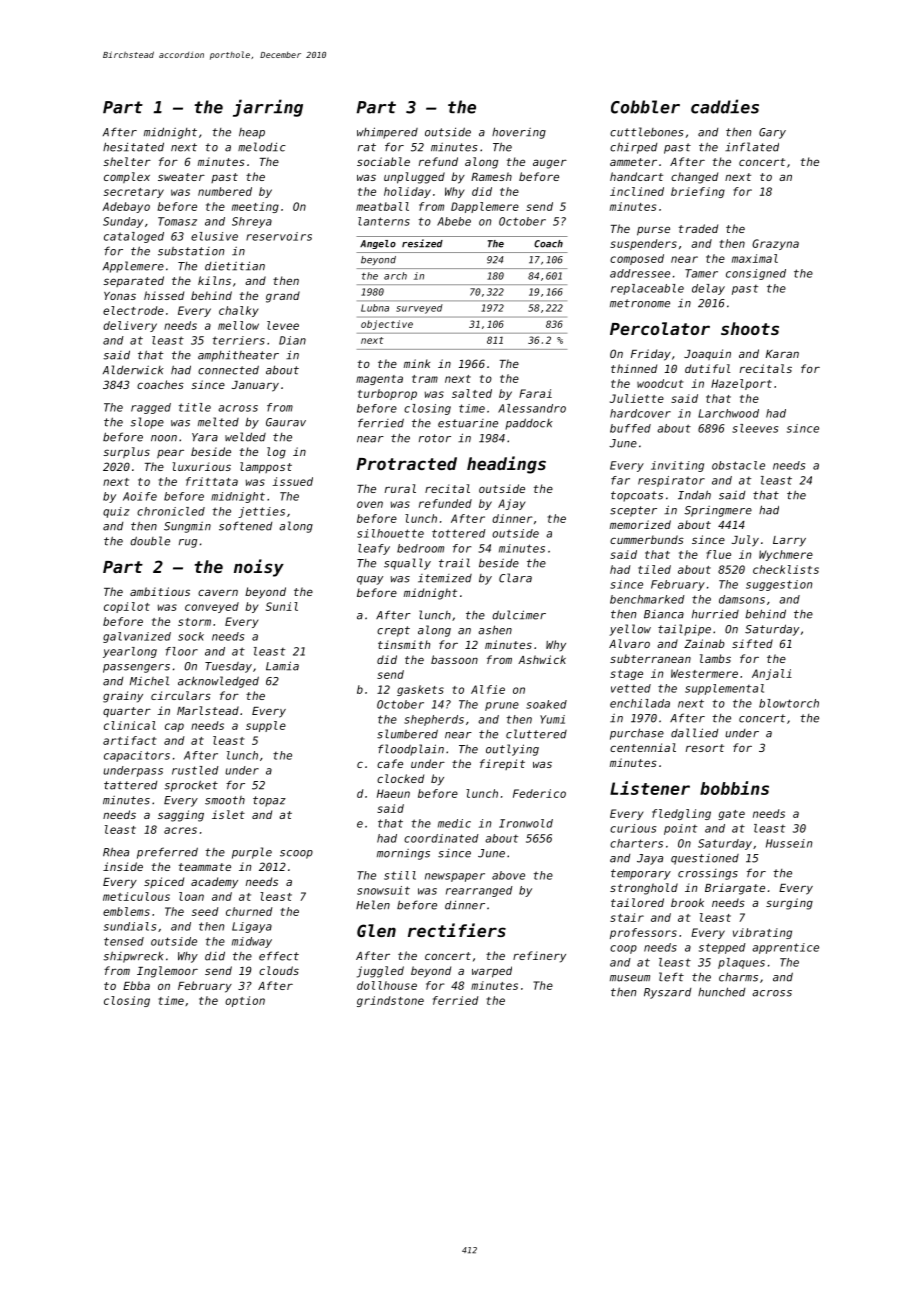  Describe the element at coordinates (279, 956) in the image. I see `effect` at that location.
